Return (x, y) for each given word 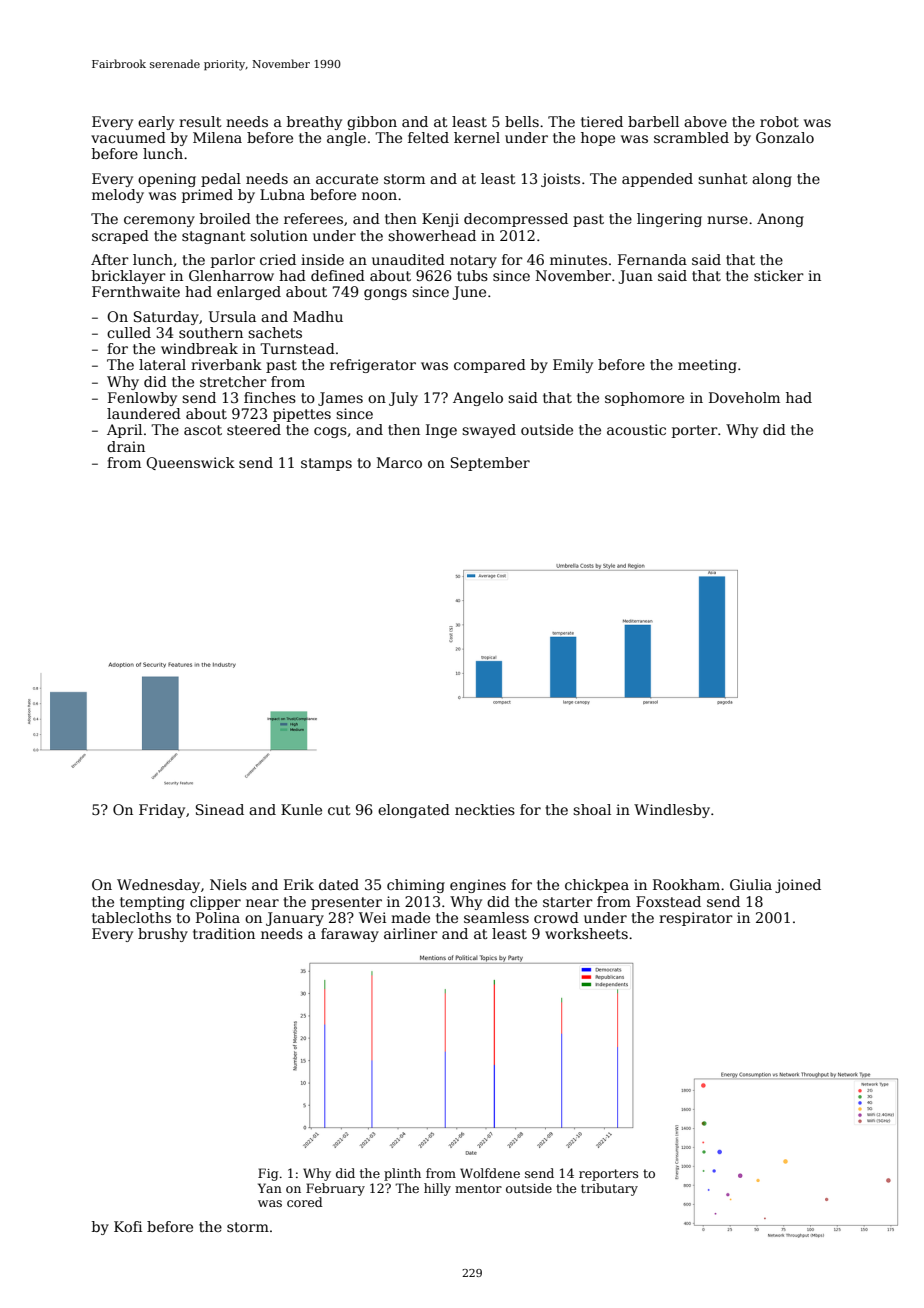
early (156, 123)
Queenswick (190, 463)
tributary (609, 1189)
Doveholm (744, 397)
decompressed (516, 220)
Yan (270, 1188)
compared (490, 366)
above (705, 121)
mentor (478, 1188)
